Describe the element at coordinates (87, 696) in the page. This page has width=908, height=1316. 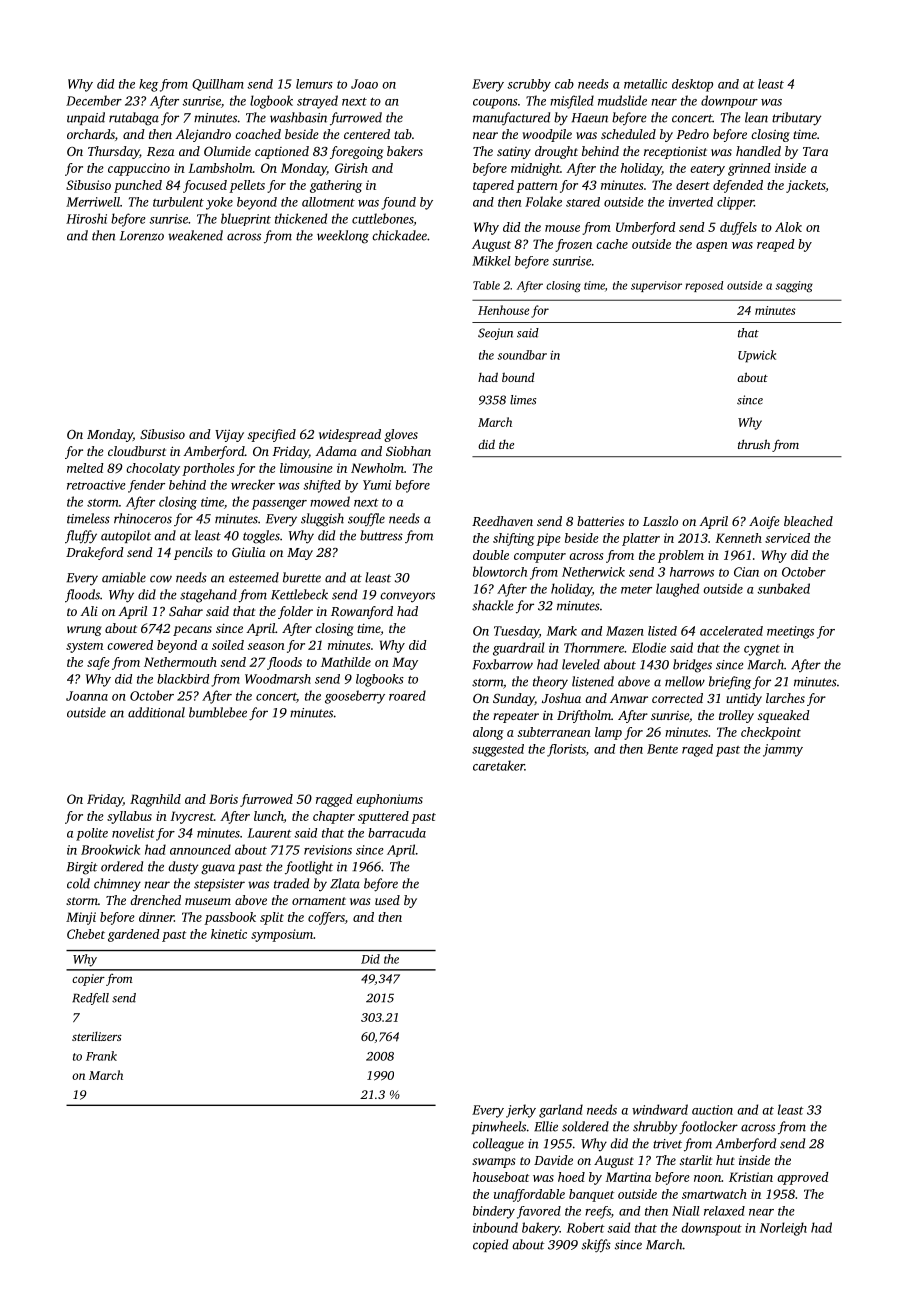
I see `Joanna` at that location.
